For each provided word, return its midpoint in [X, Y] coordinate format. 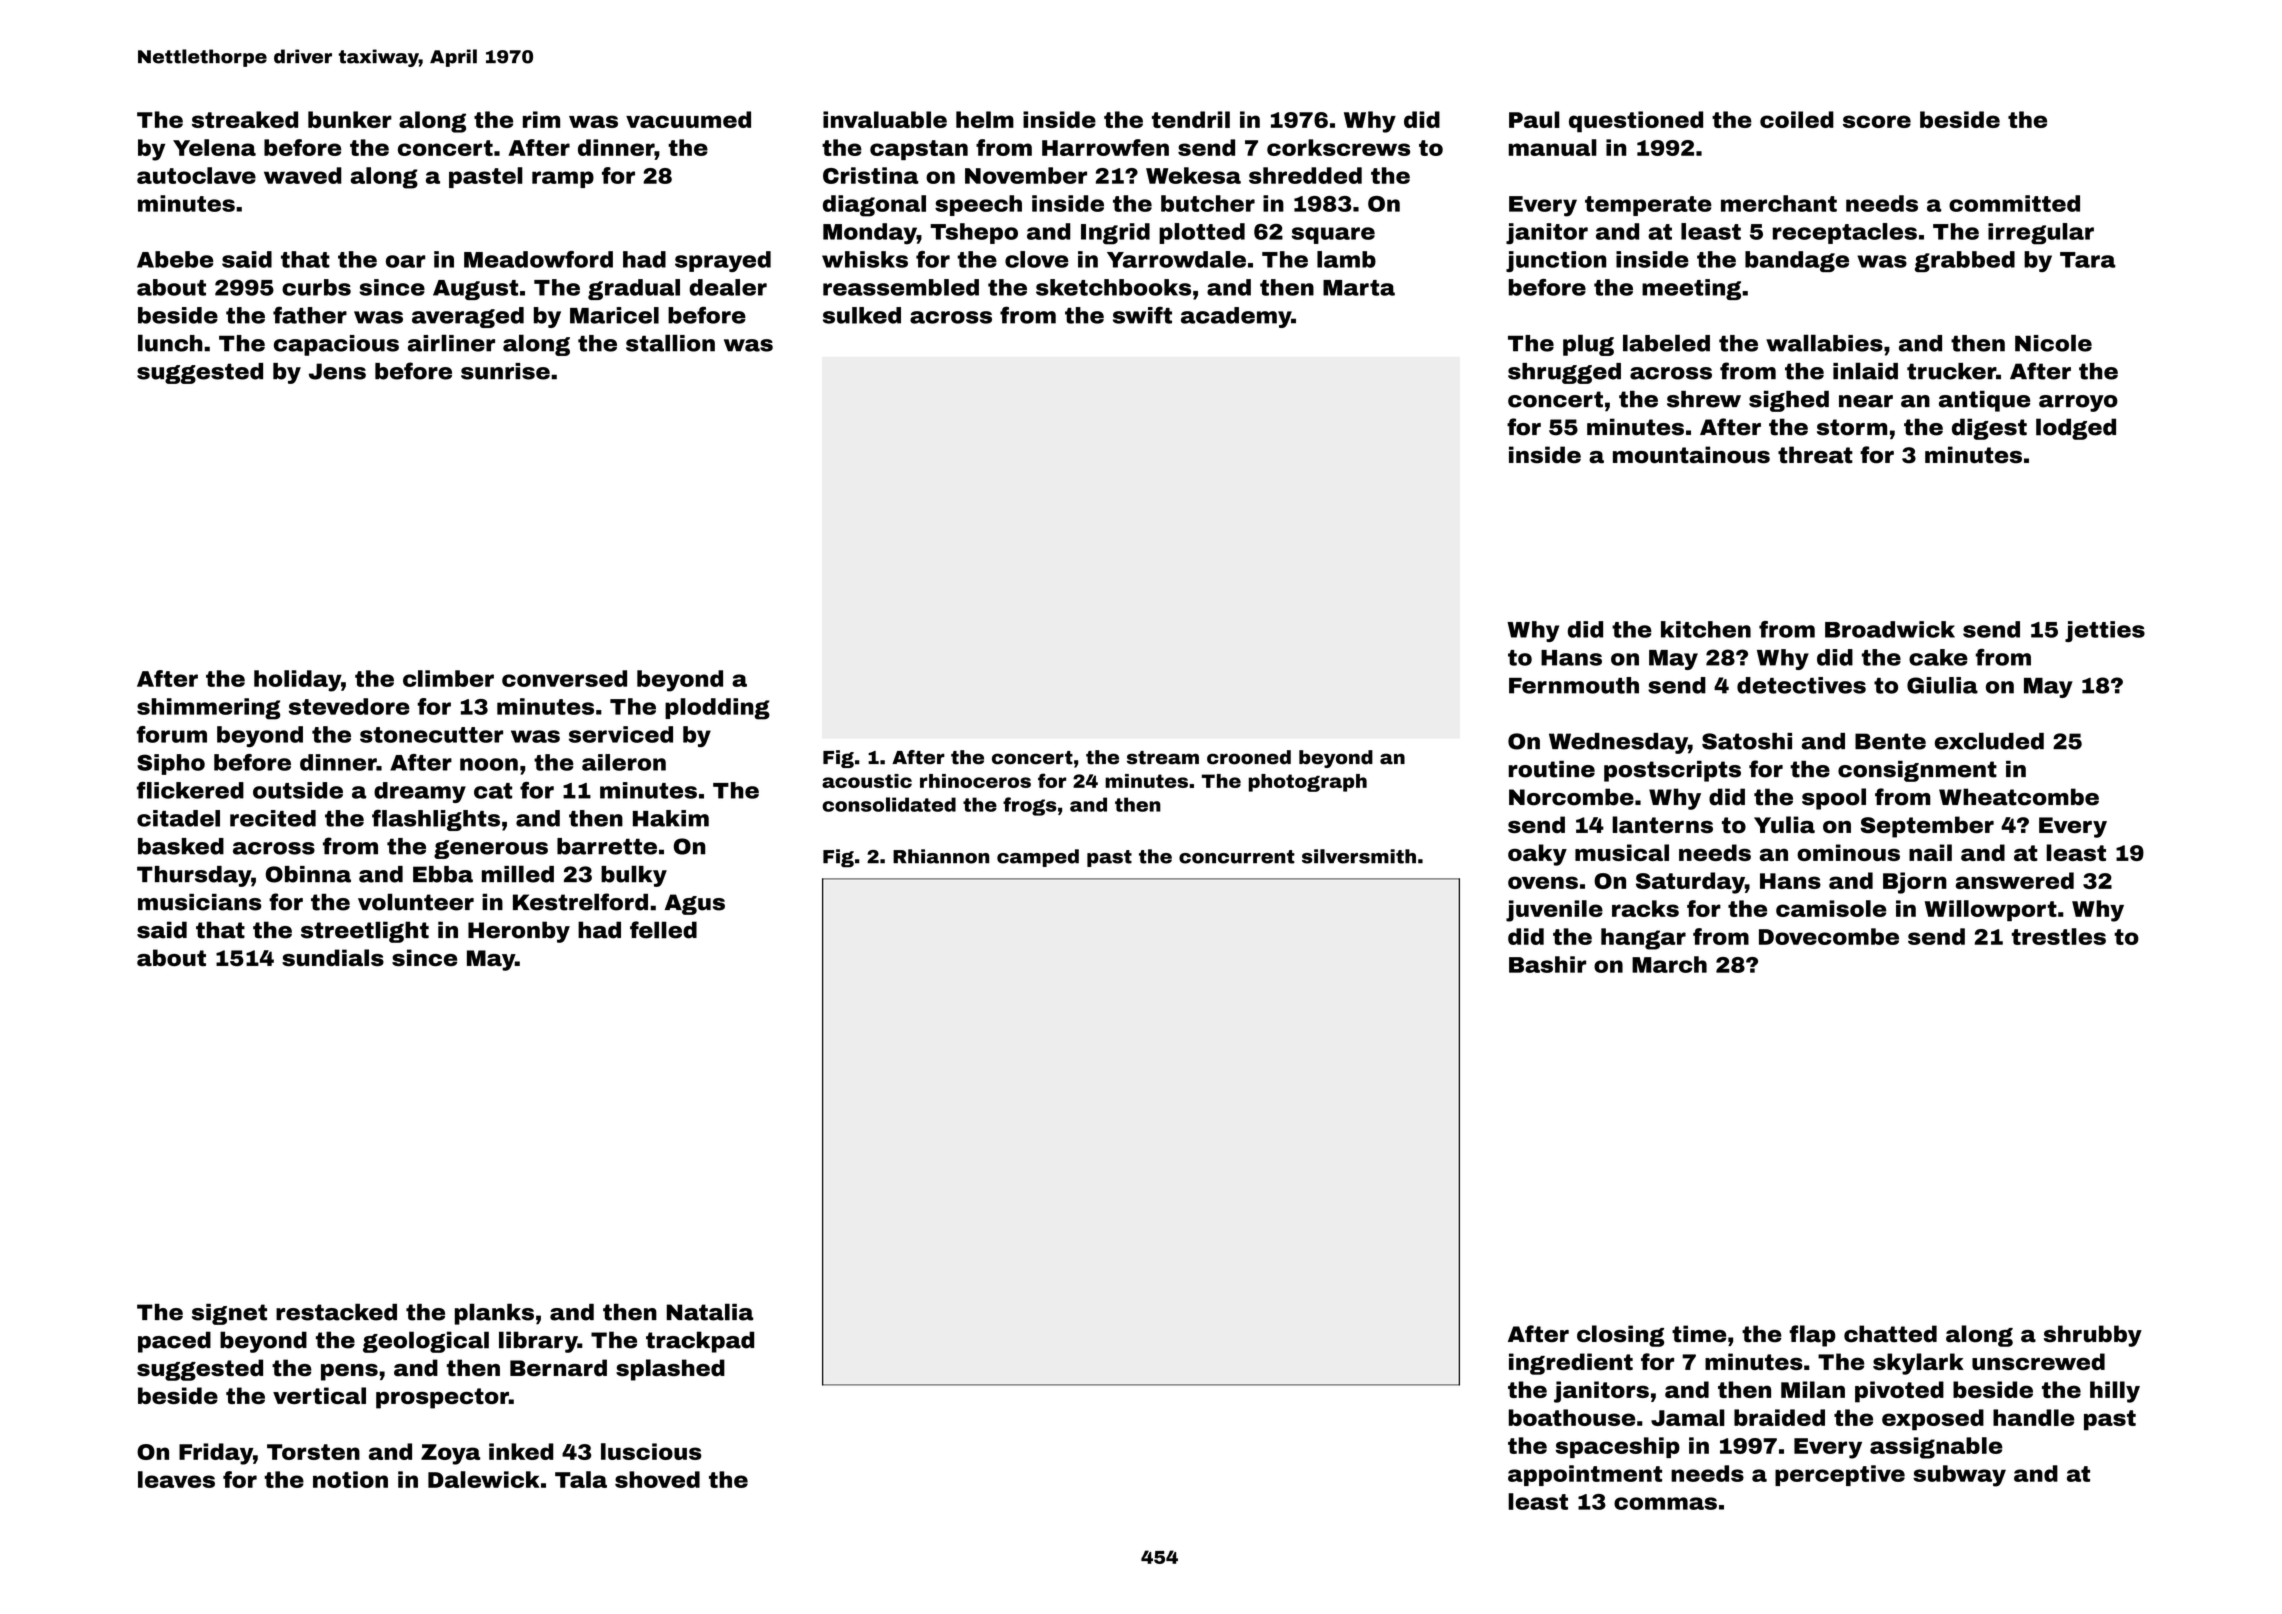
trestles [2059, 936]
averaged [468, 317]
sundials [333, 958]
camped [1038, 858]
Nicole [2053, 343]
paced [174, 1342]
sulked [862, 315]
